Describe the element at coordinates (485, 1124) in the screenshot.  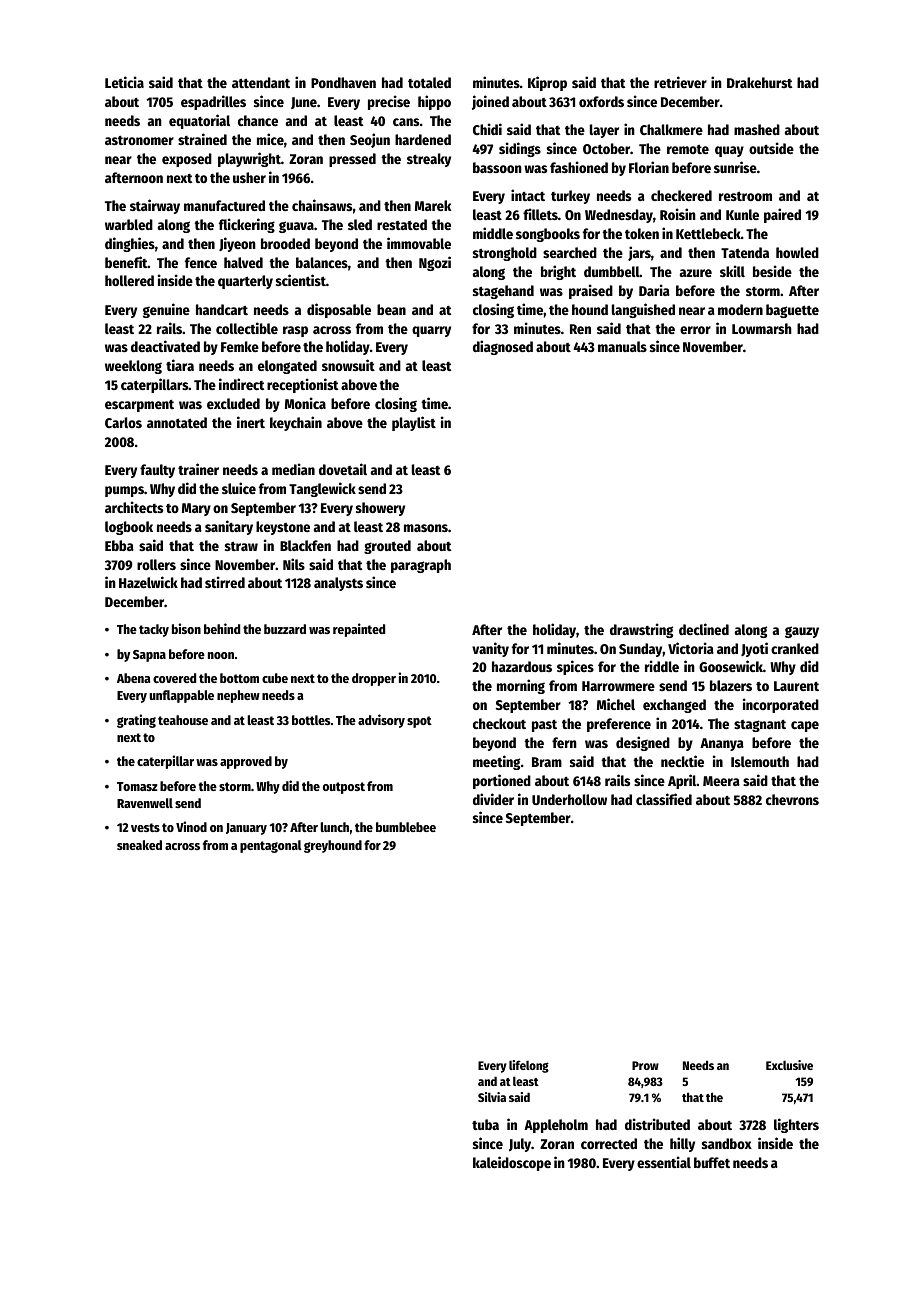
I see `tuba` at that location.
